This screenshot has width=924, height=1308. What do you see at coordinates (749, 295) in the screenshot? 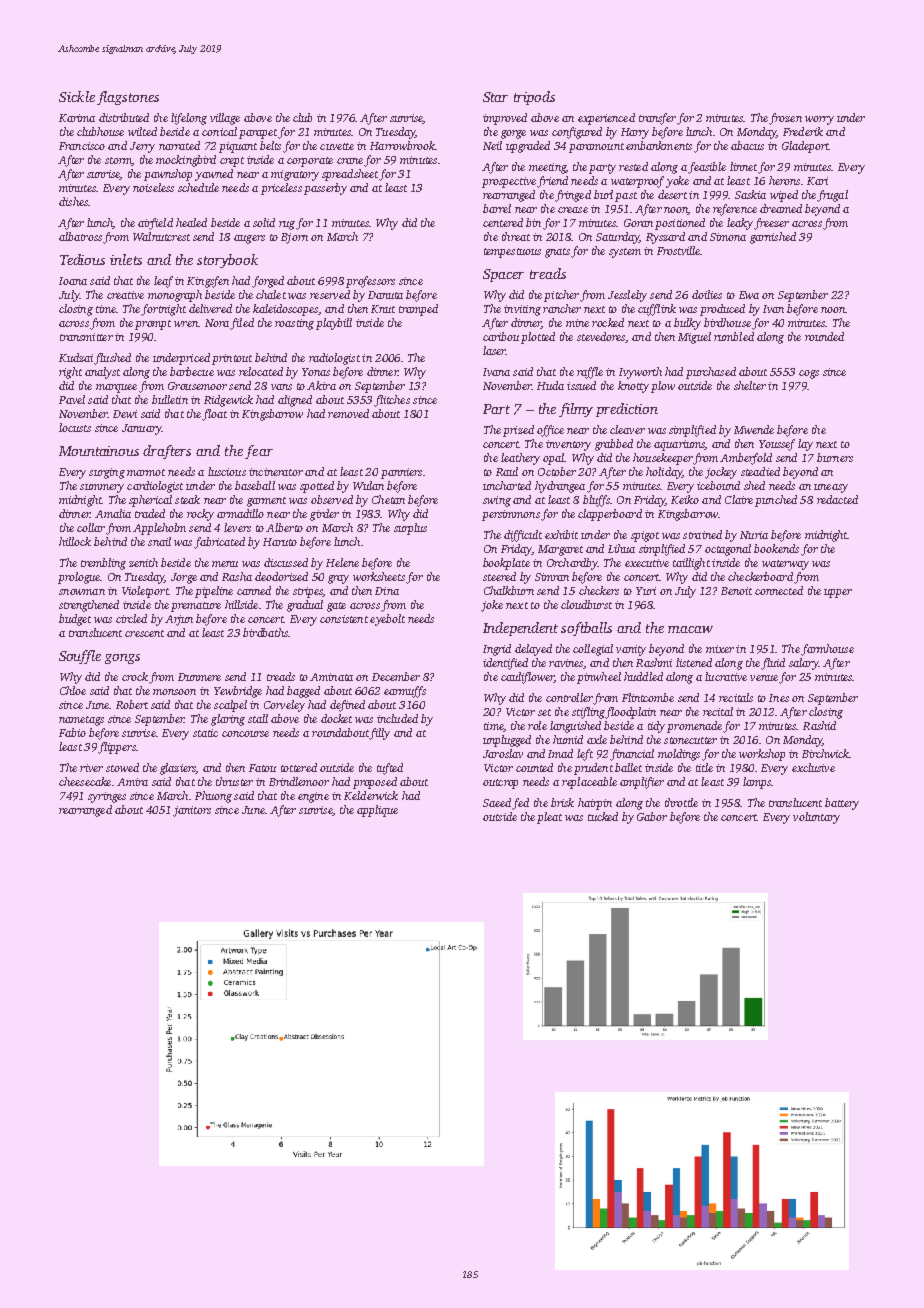
I see `Ewa` at bounding box center [749, 295].
